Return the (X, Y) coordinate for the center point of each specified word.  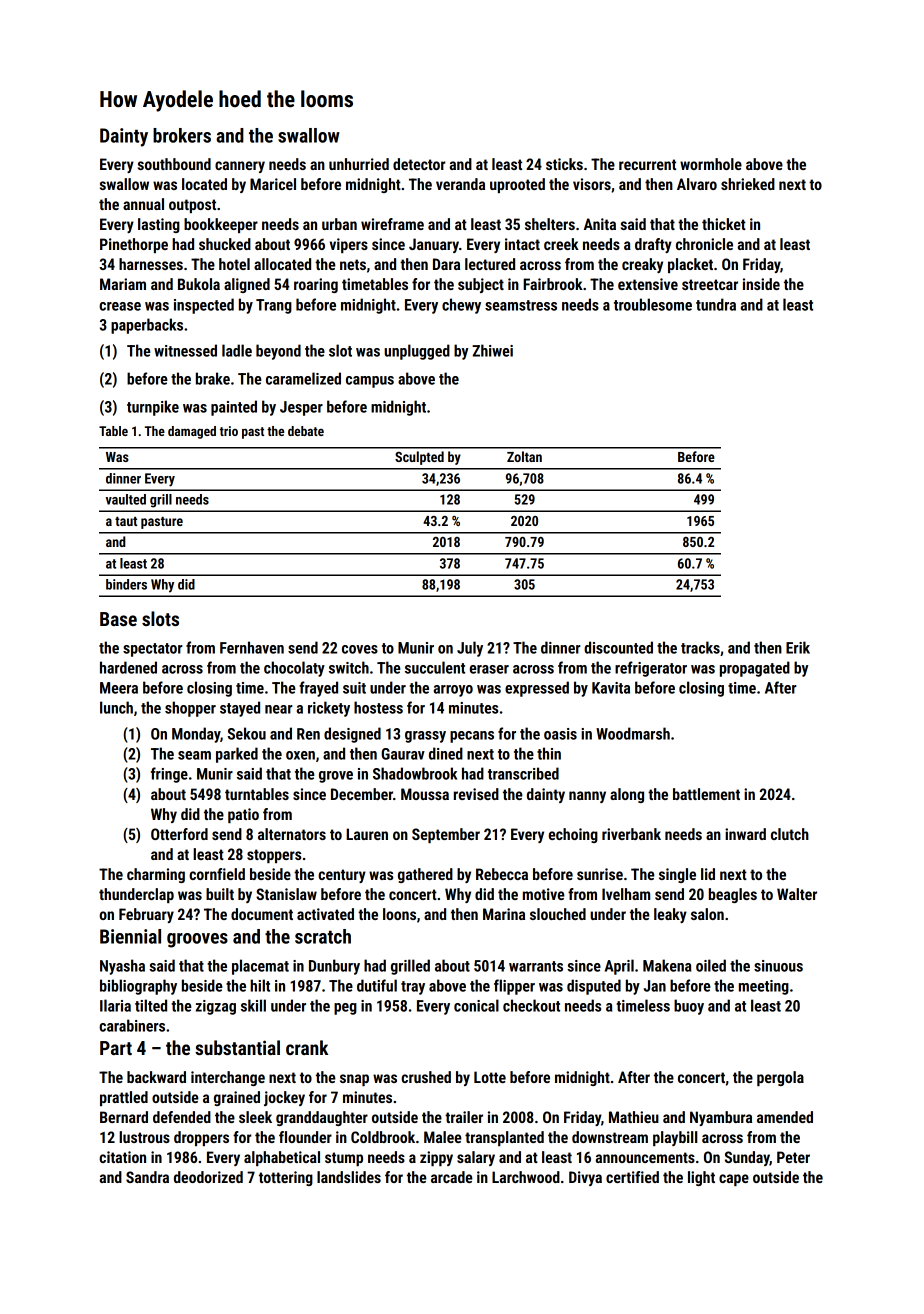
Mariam (123, 284)
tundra (716, 304)
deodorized (208, 1177)
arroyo (453, 691)
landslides (349, 1177)
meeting (764, 987)
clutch (790, 834)
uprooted (517, 185)
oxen (300, 755)
